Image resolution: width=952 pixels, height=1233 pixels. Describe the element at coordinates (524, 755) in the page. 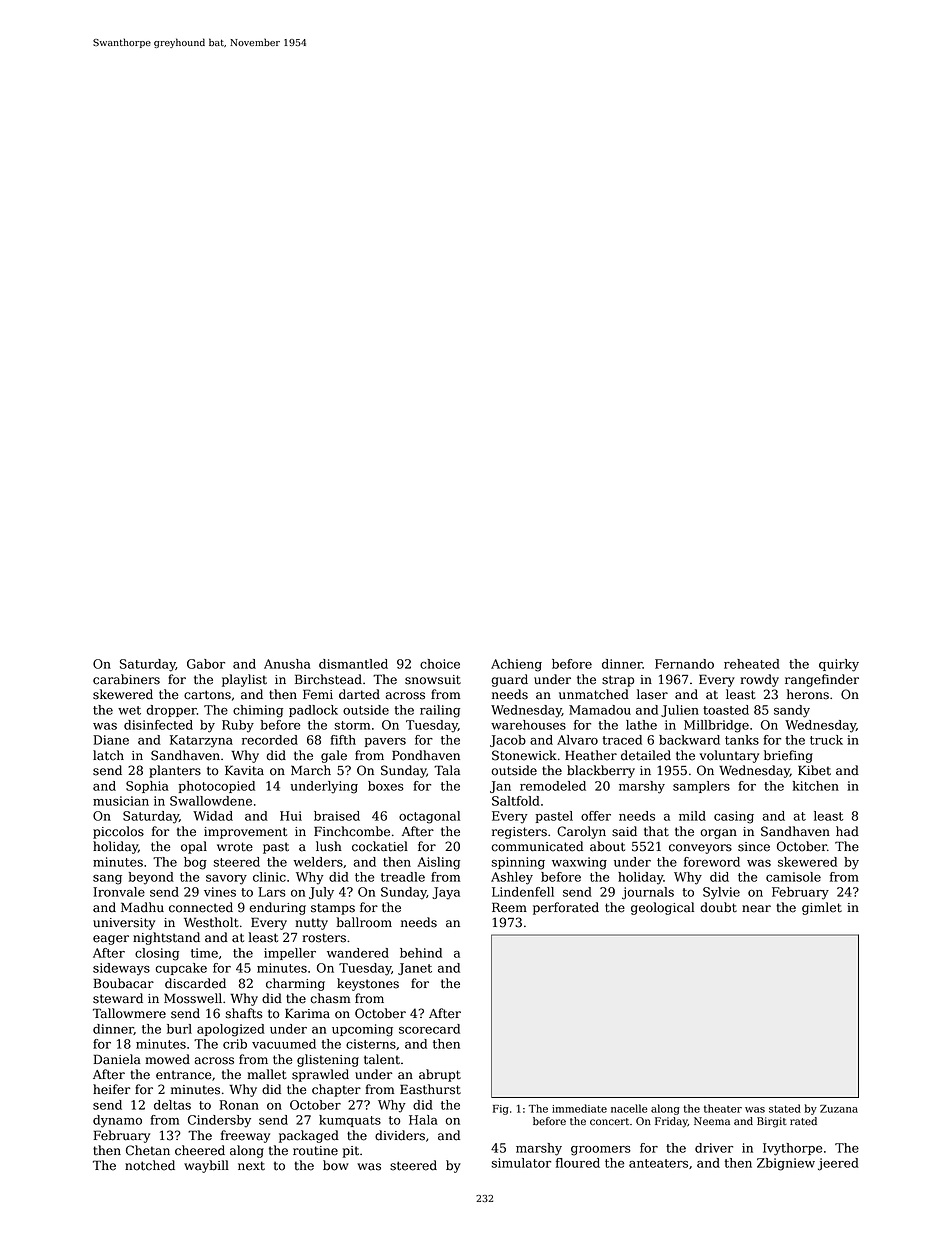

I see `Stonewick` at that location.
